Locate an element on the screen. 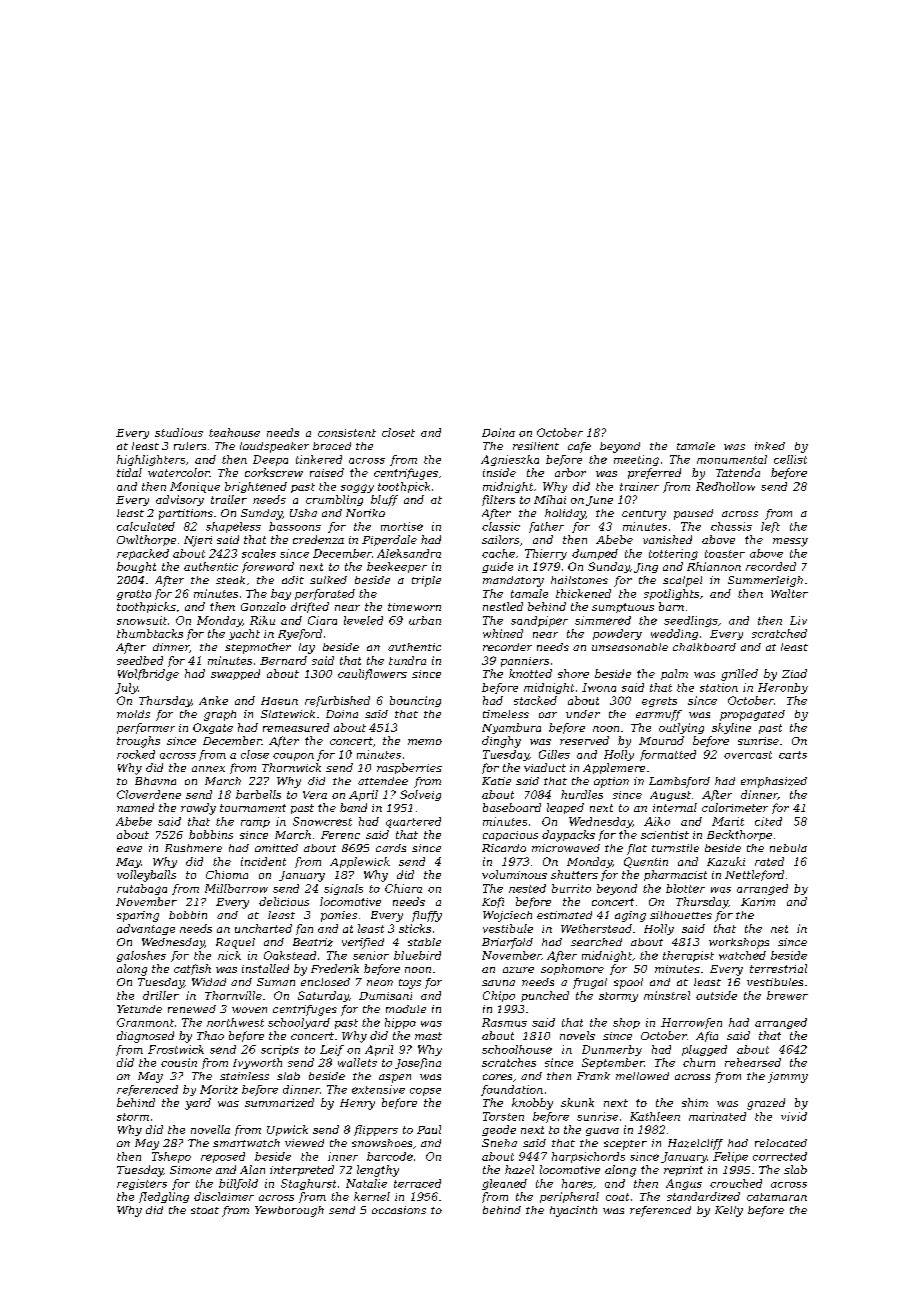 This screenshot has width=924, height=1308. fledgling is located at coordinates (164, 1197).
